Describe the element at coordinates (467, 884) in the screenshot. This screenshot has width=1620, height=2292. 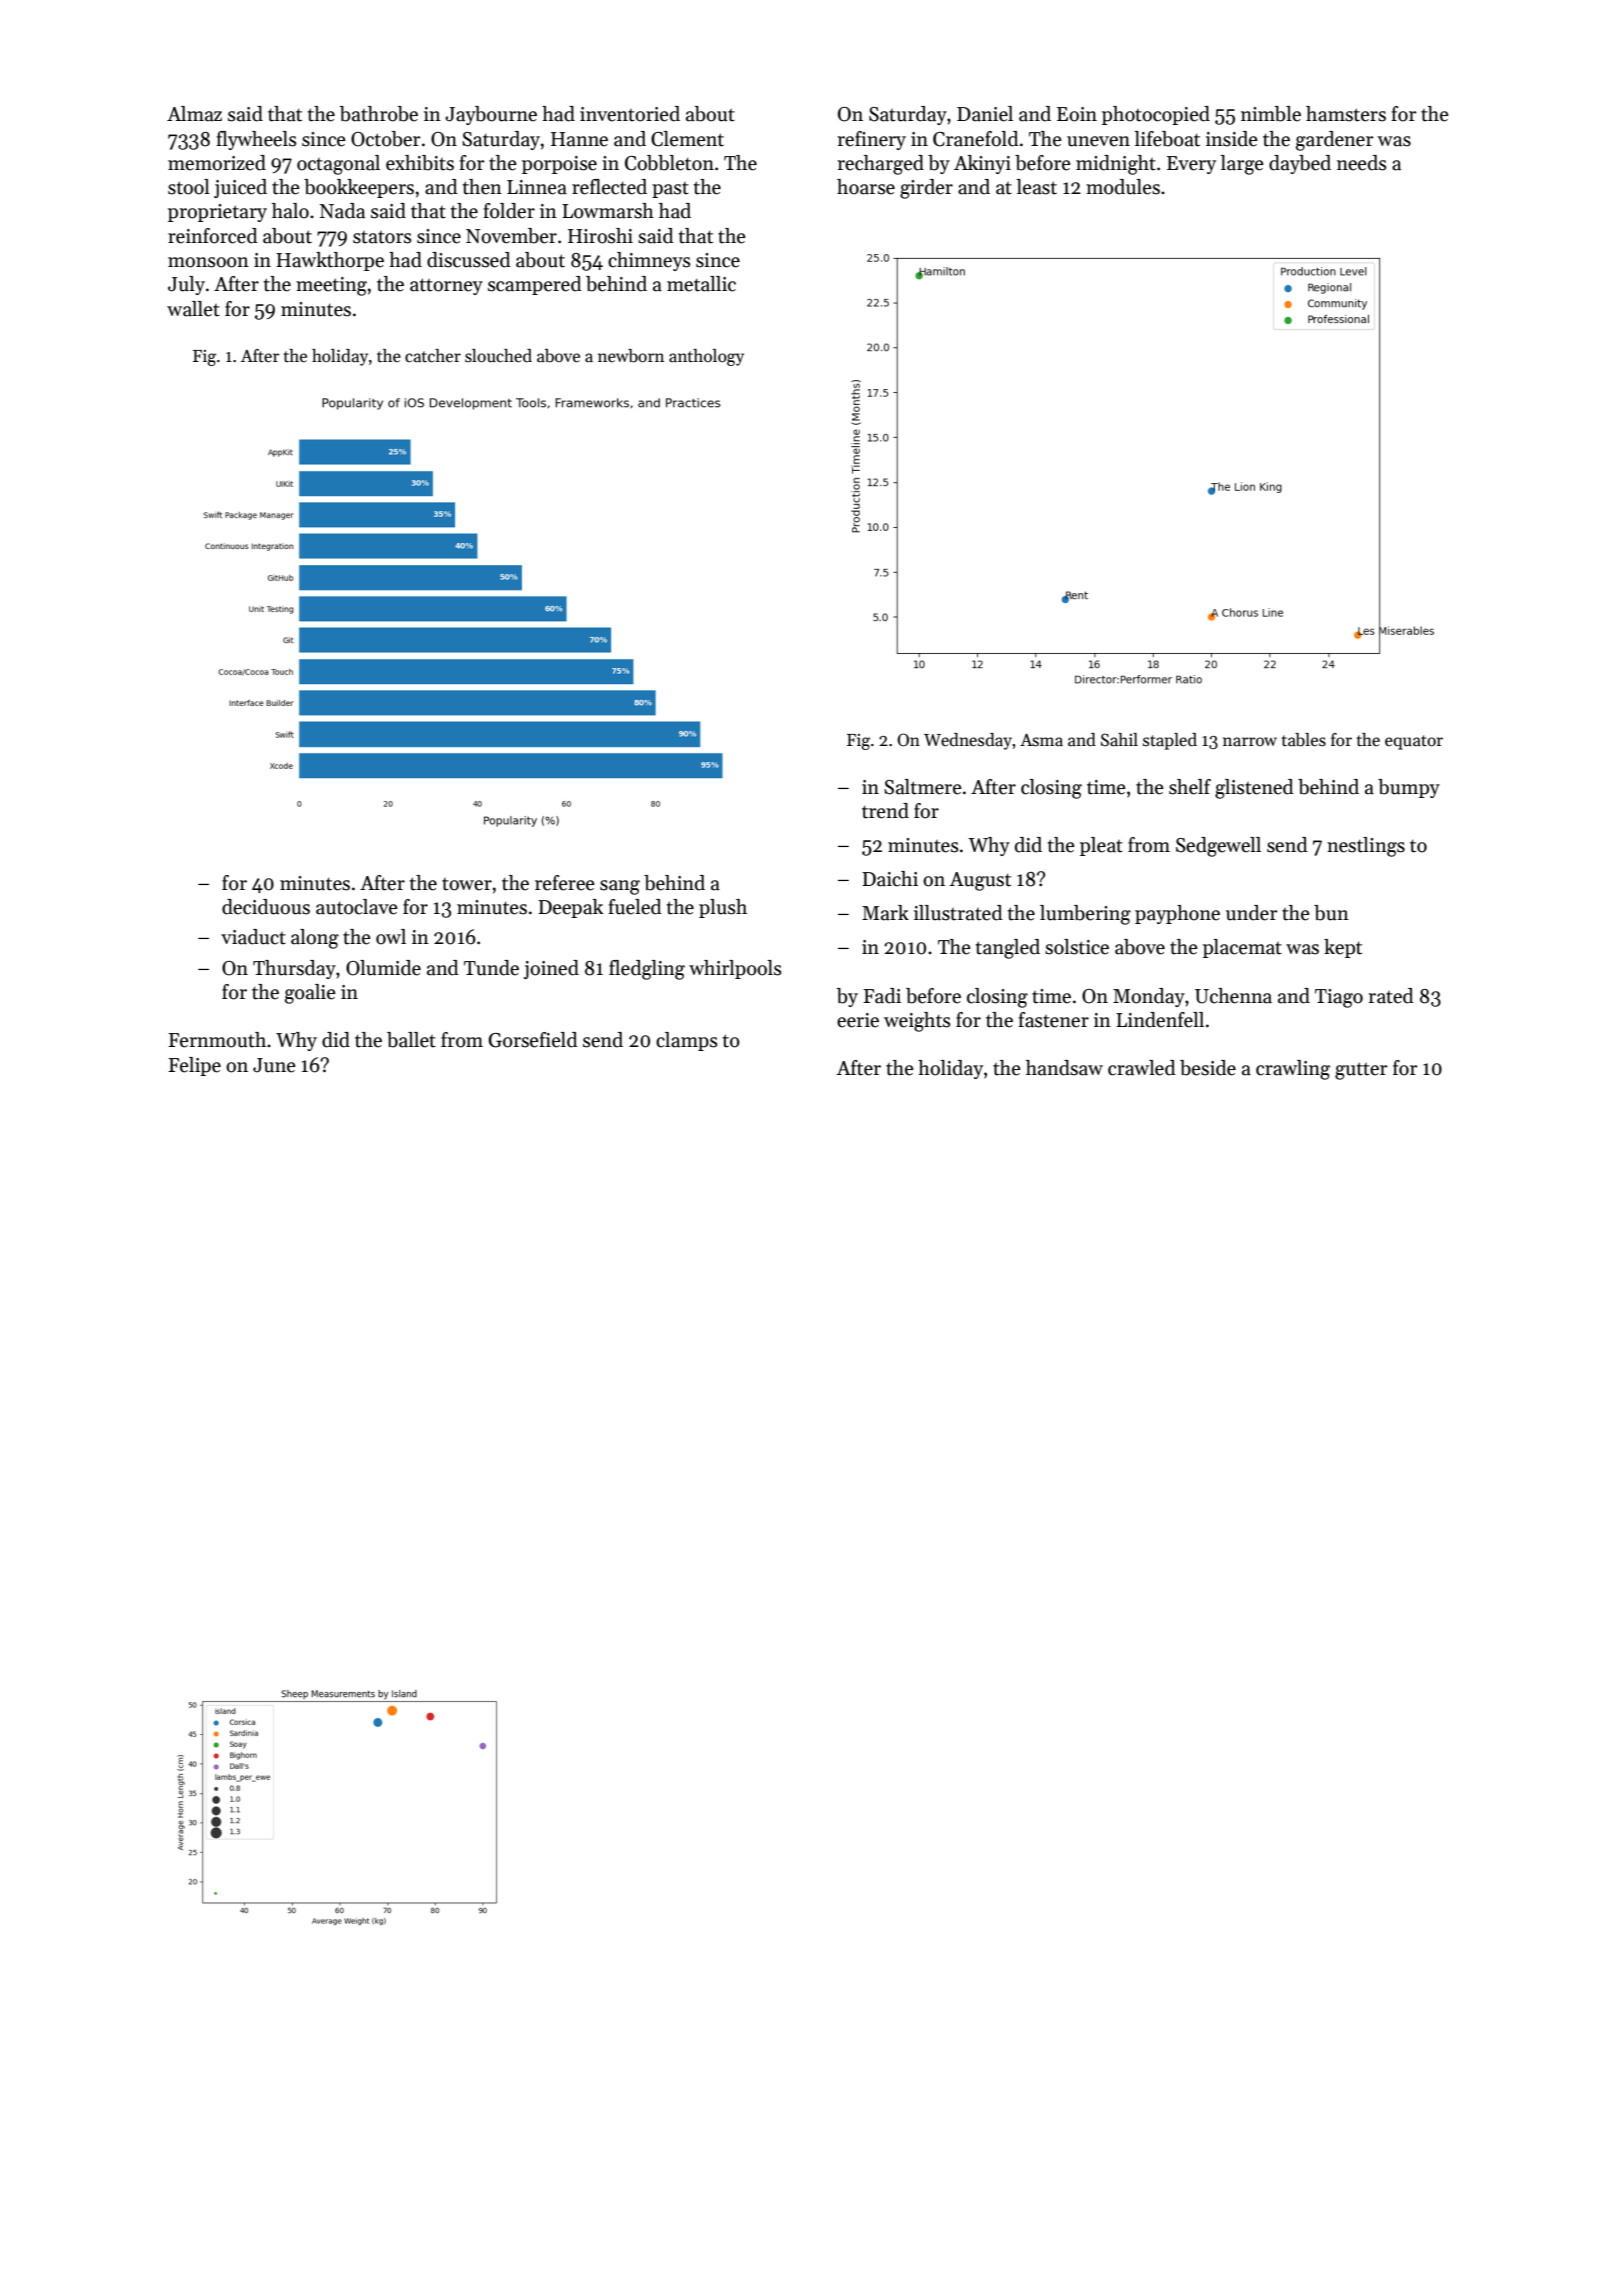
I see `tower` at that location.
